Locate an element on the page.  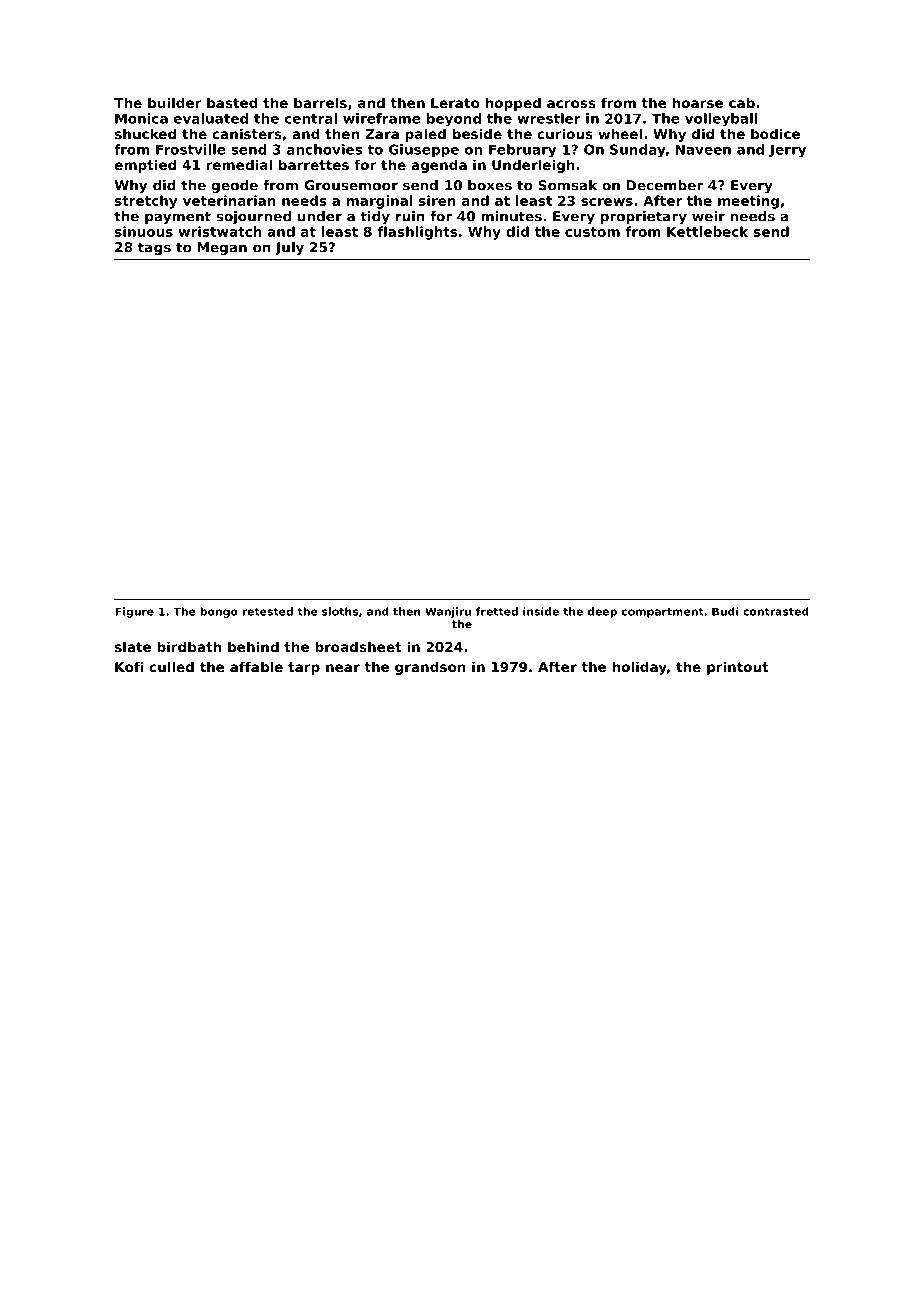
inside is located at coordinates (541, 611).
